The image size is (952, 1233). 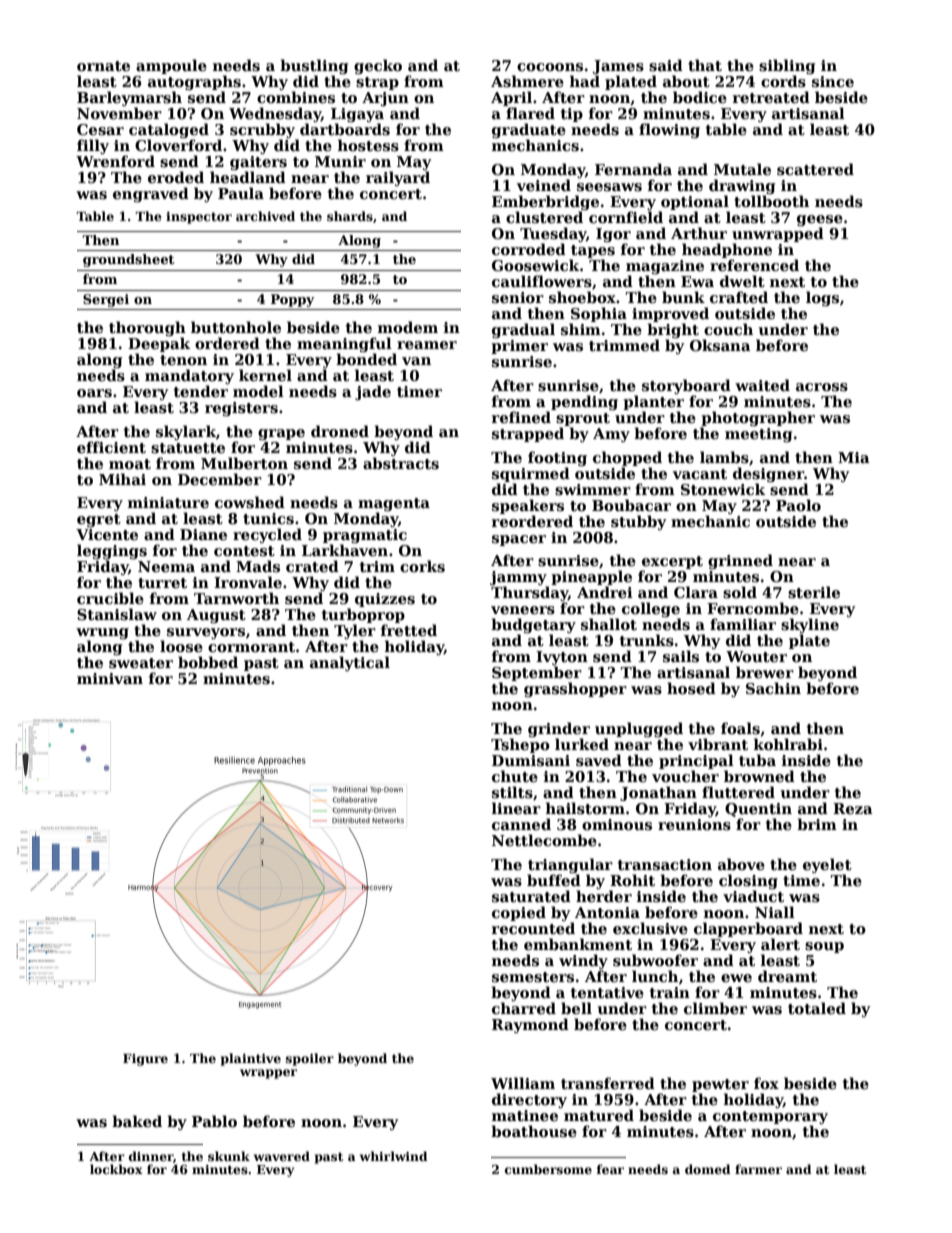 I want to click on baked, so click(x=137, y=1121).
